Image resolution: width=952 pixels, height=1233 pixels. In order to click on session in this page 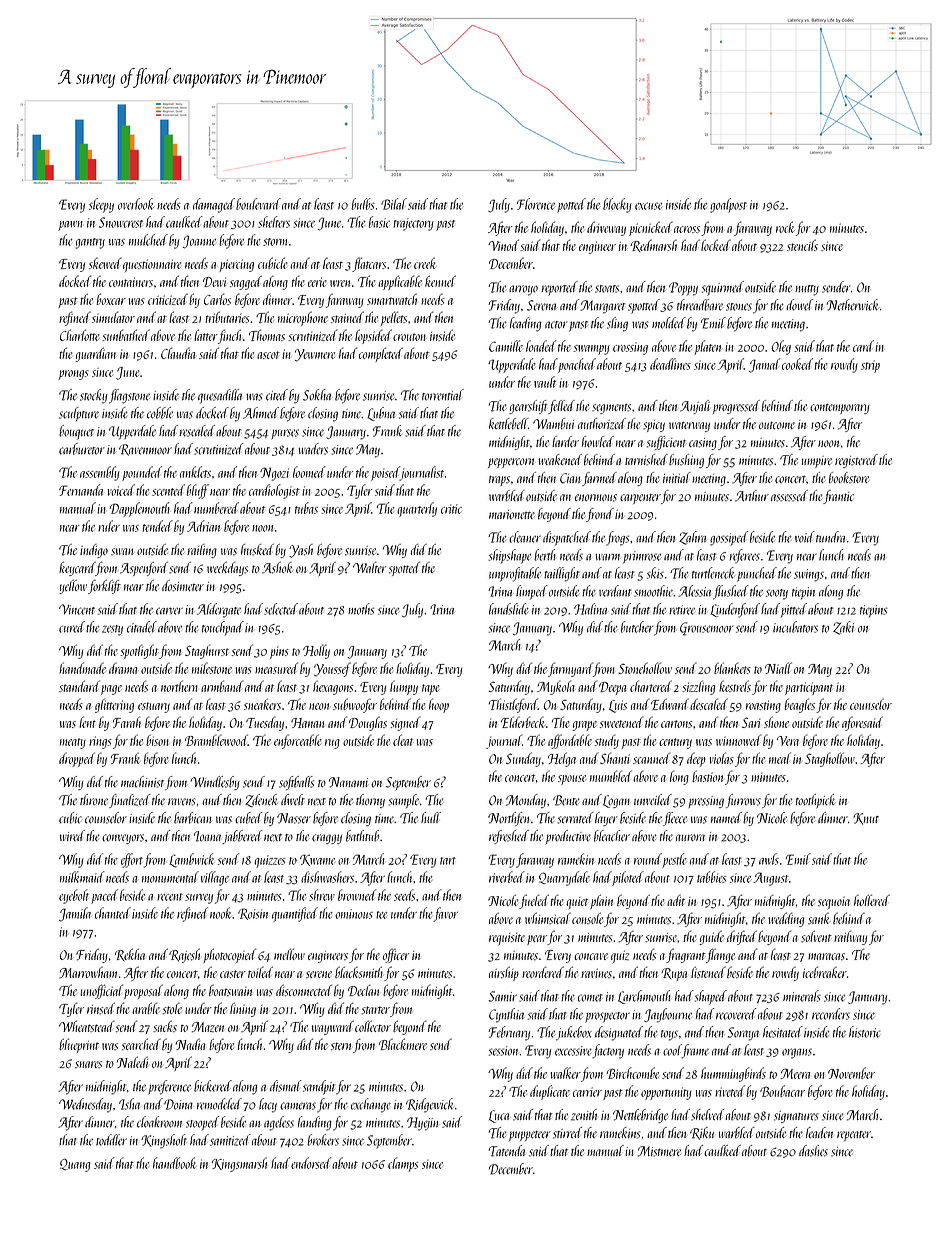, I will do `click(503, 1051)`.
